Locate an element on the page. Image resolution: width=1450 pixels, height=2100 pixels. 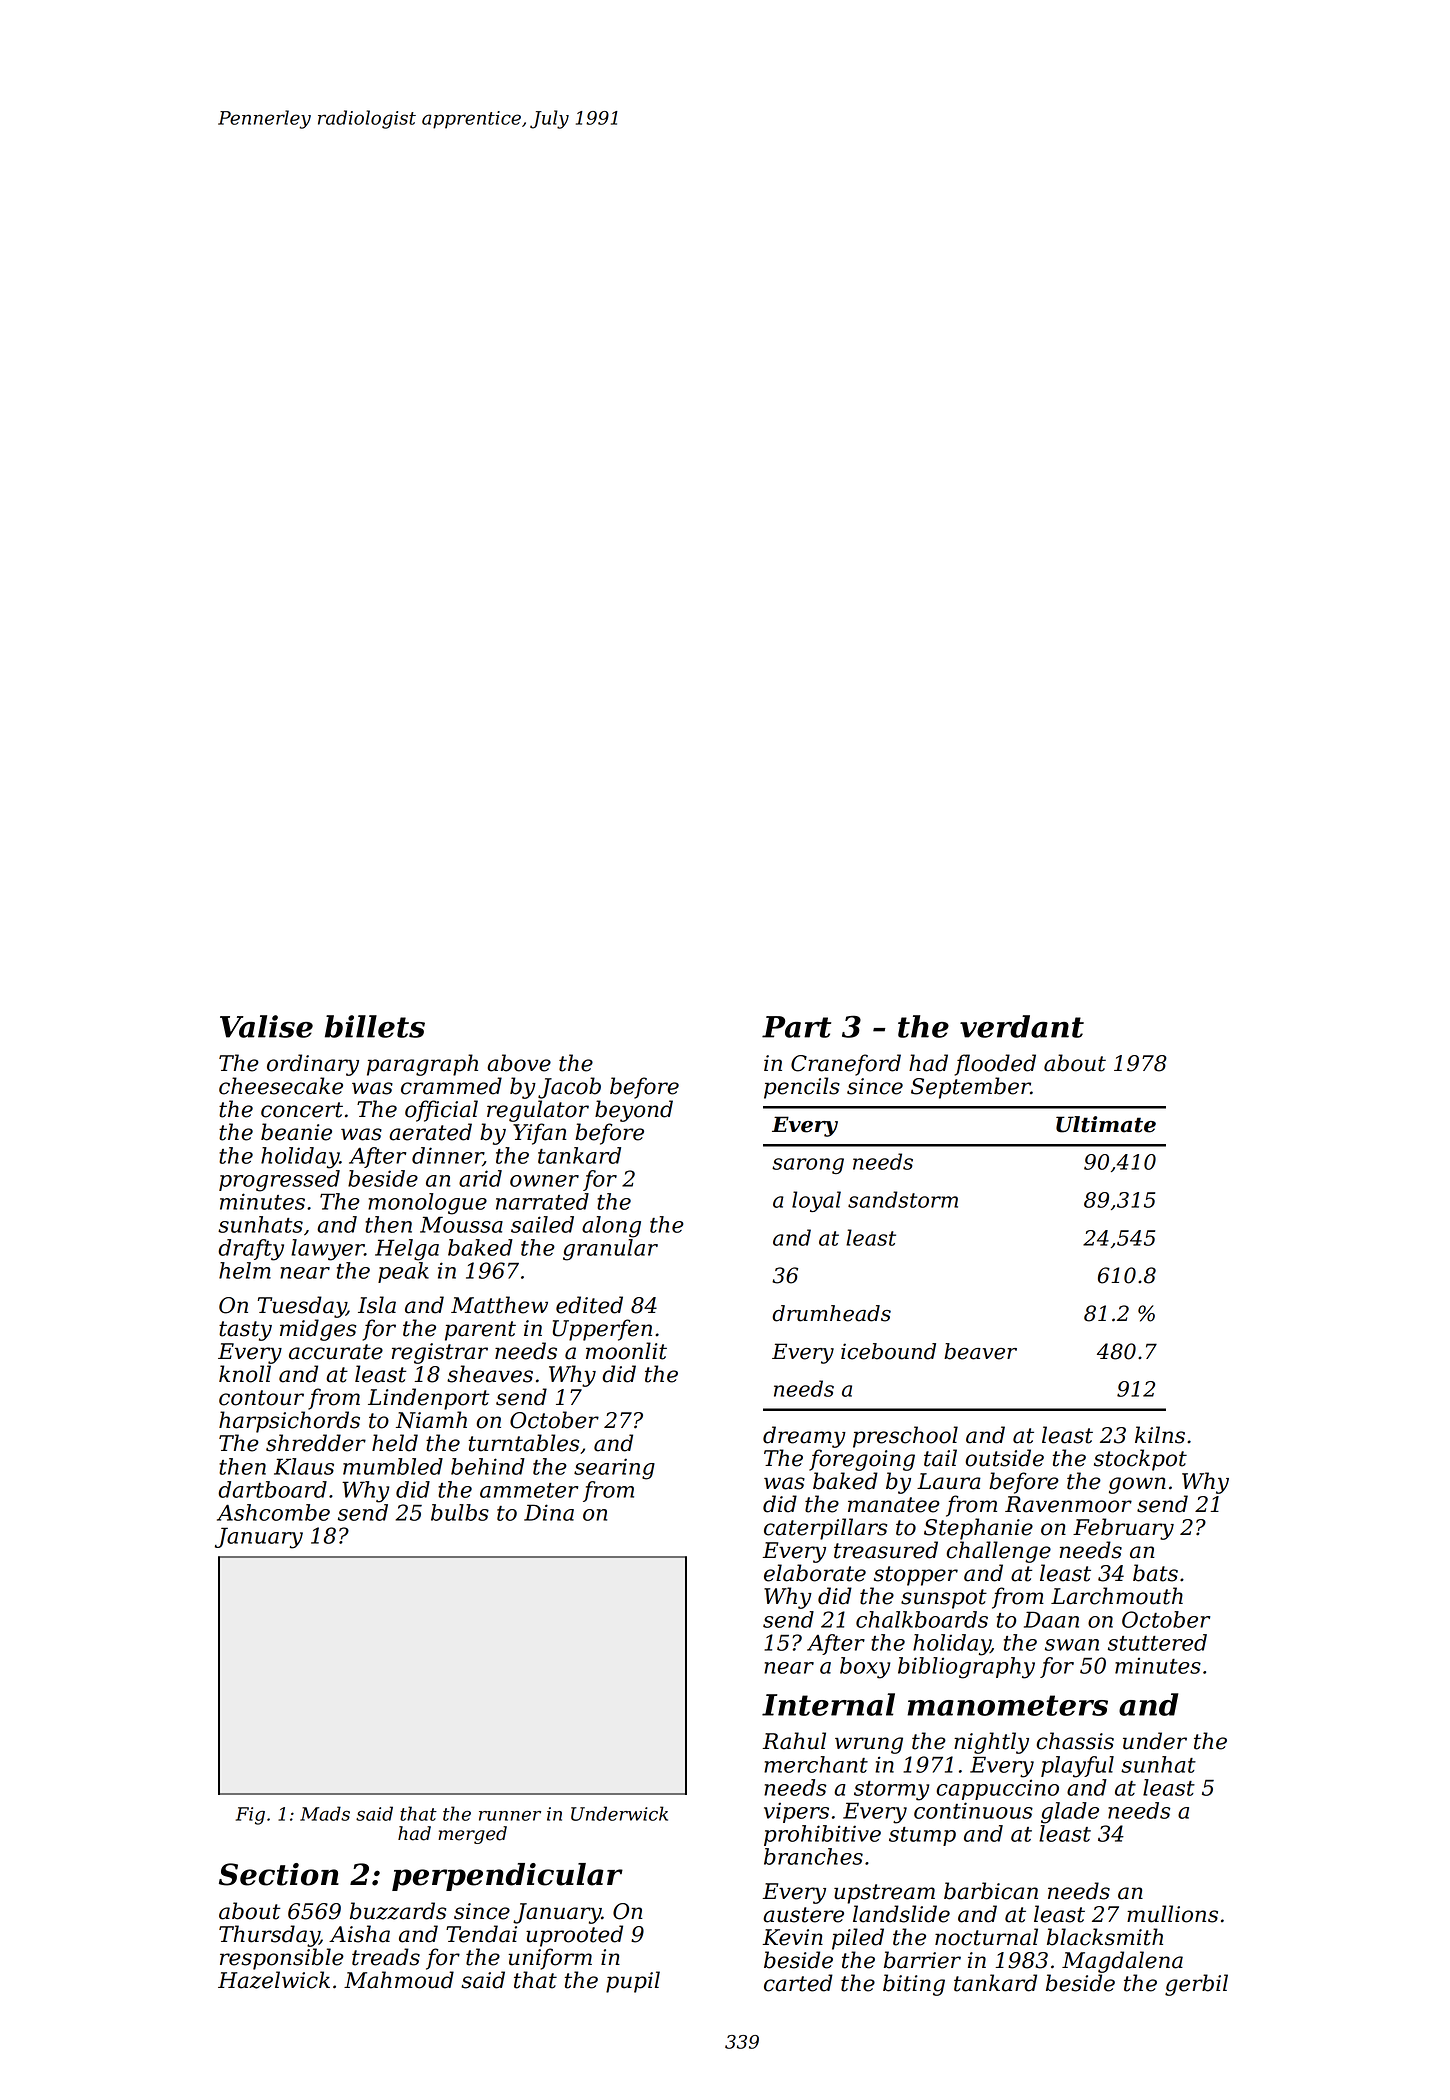
stuttered is located at coordinates (1157, 1642).
